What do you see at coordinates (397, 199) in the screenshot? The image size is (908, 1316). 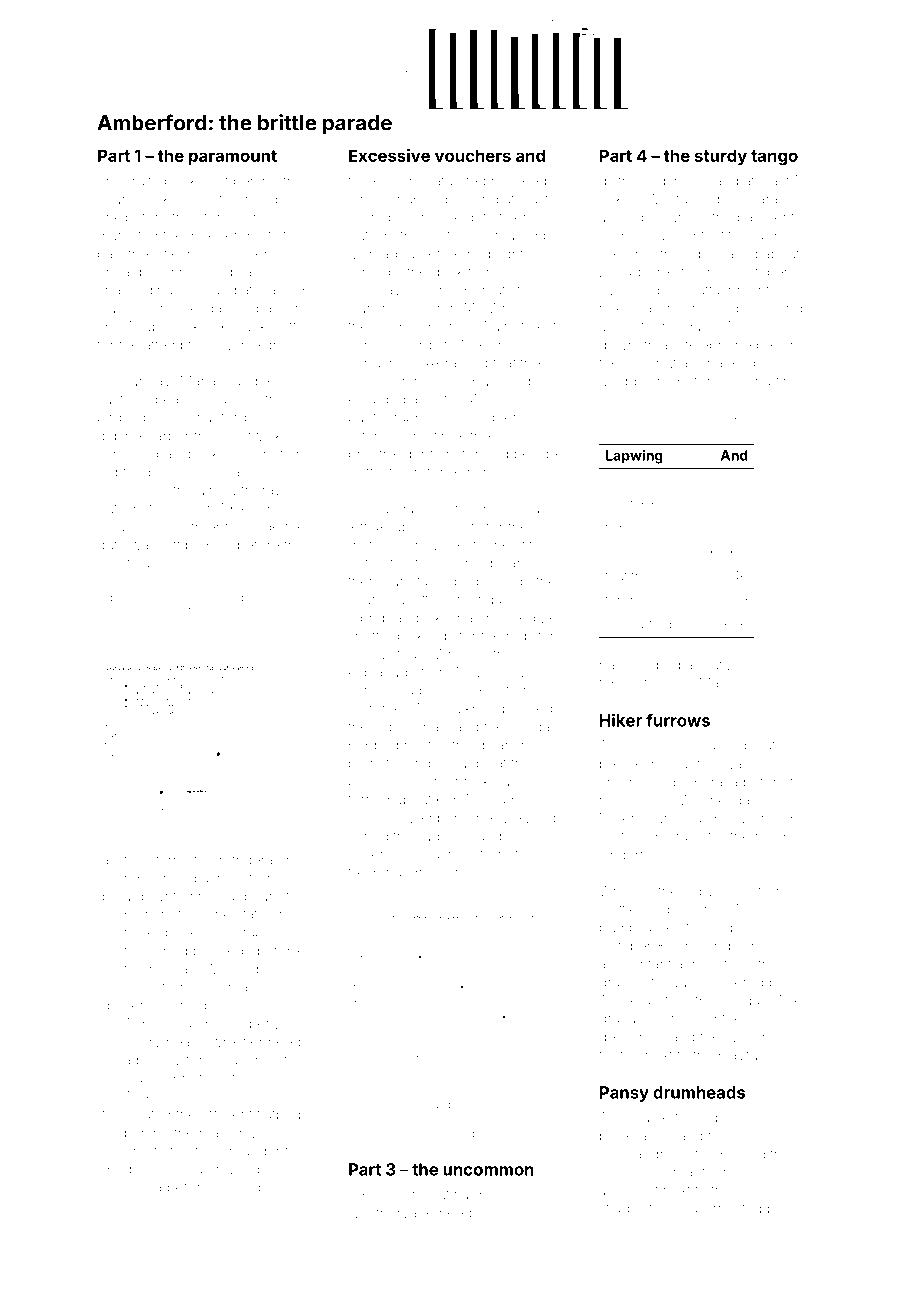 I see `reasonable` at bounding box center [397, 199].
